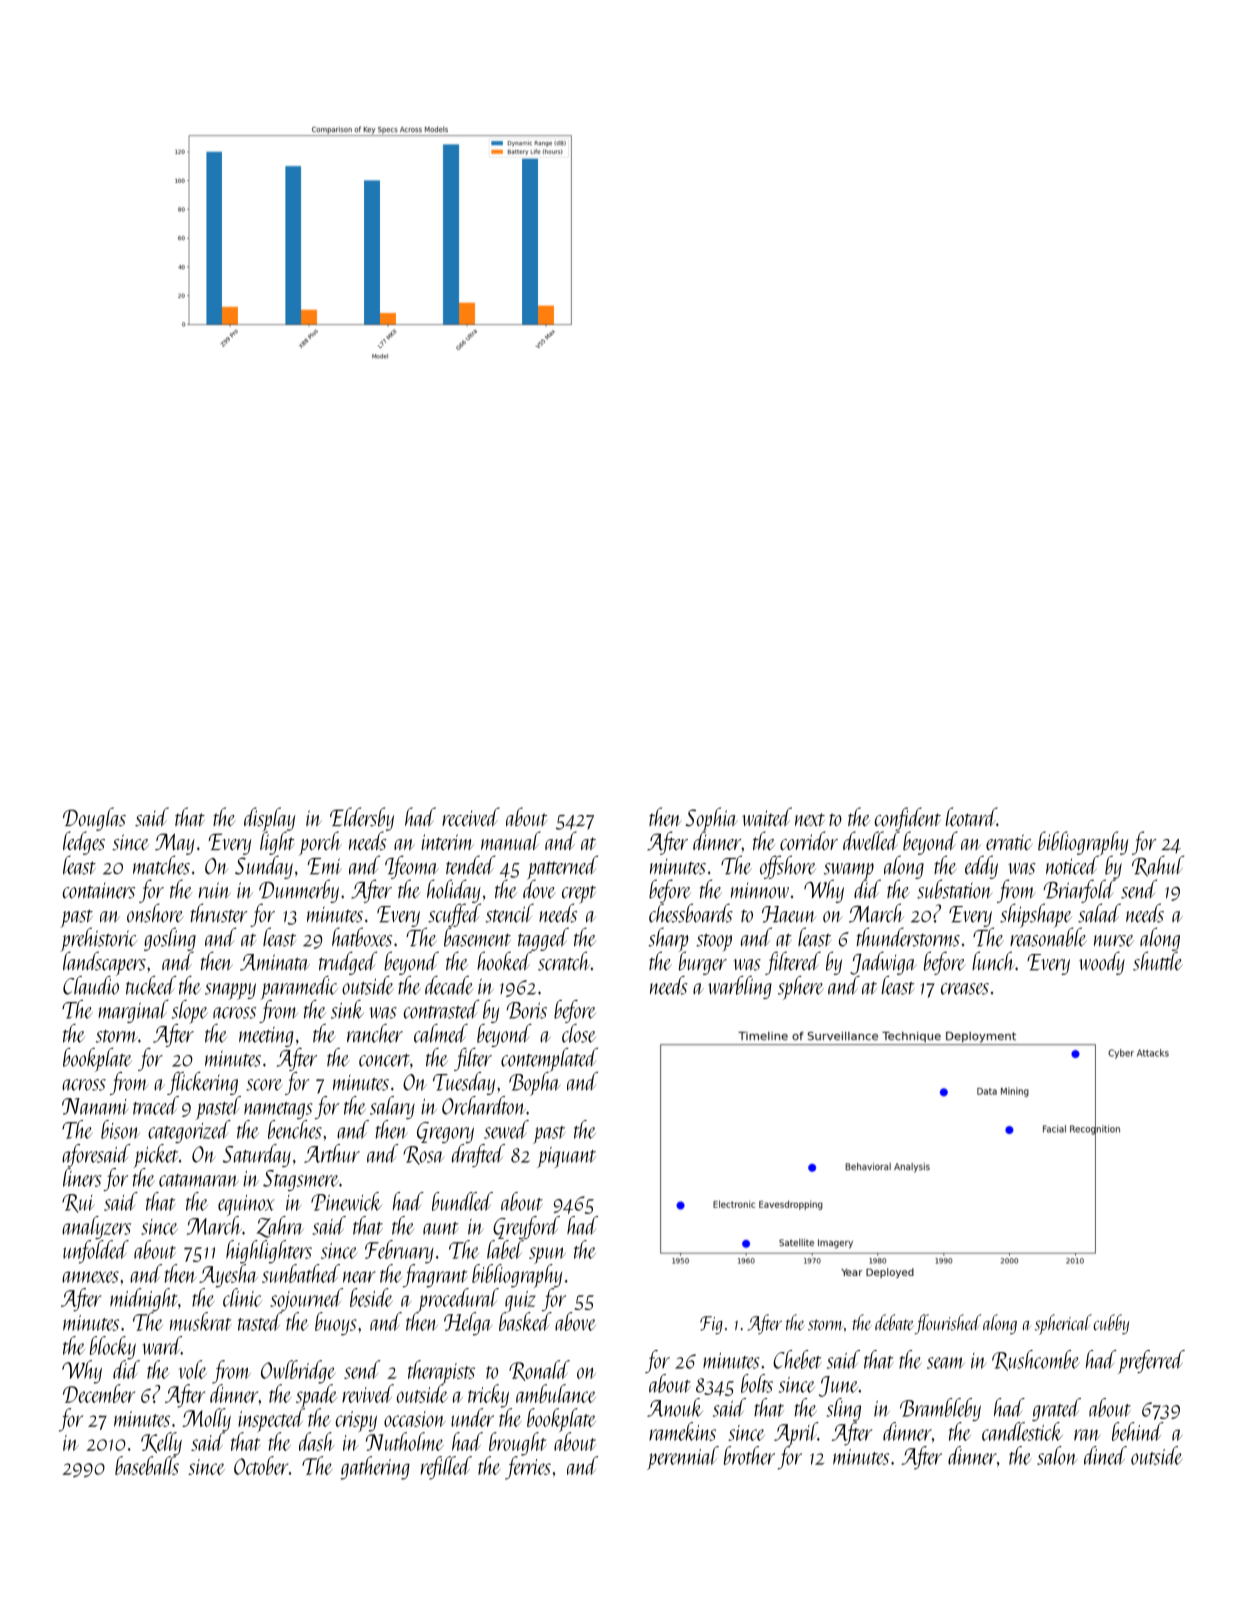 This screenshot has height=1609, width=1244. Describe the element at coordinates (535, 1084) in the screenshot. I see `Bopha` at that location.
